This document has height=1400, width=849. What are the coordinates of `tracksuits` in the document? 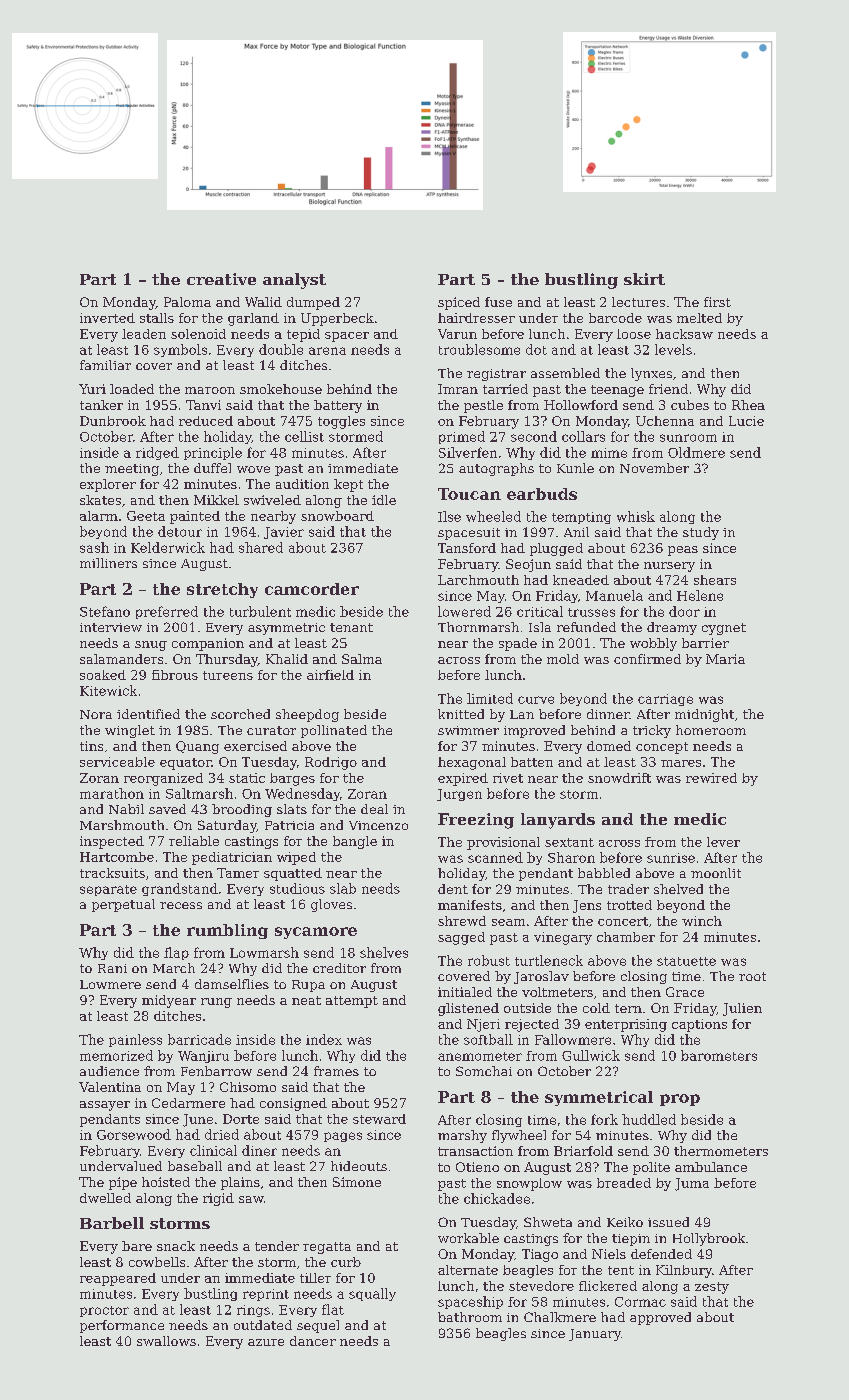 It's located at (112, 873).
